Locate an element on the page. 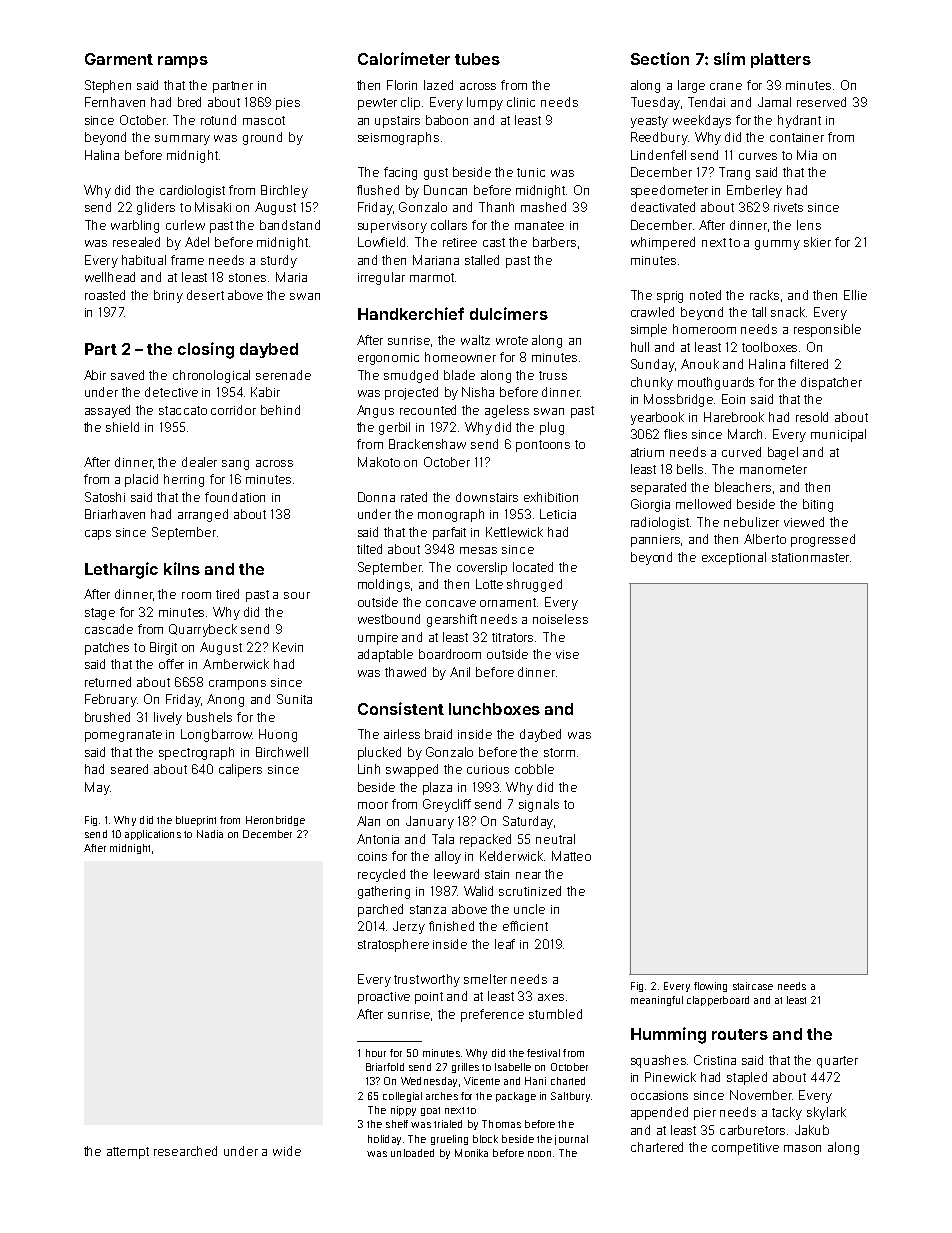 The image size is (952, 1233). seared is located at coordinates (129, 769).
